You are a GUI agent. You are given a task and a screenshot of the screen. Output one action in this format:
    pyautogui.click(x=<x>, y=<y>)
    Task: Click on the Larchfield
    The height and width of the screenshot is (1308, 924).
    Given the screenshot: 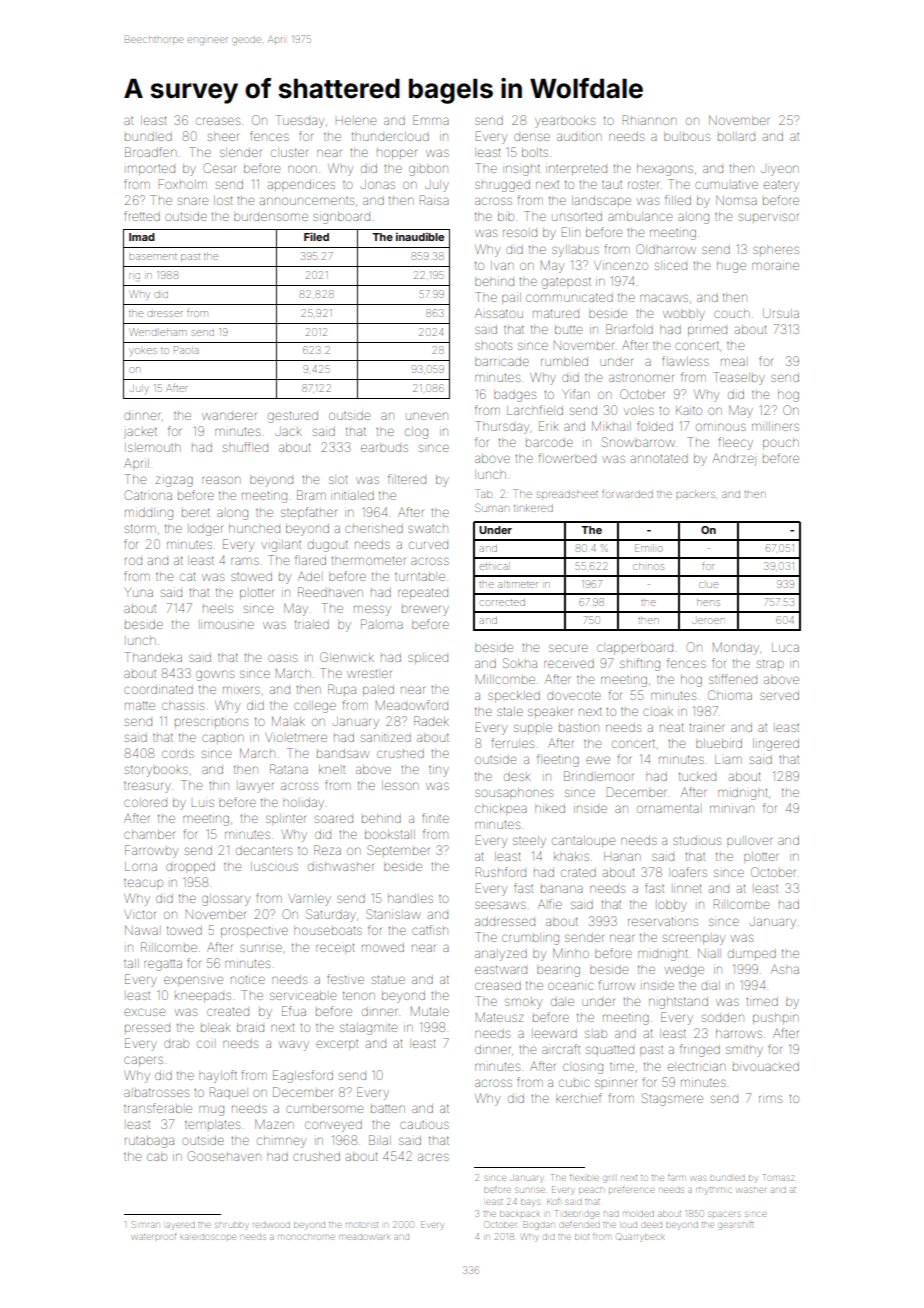 What is the action you would take?
    pyautogui.click(x=535, y=410)
